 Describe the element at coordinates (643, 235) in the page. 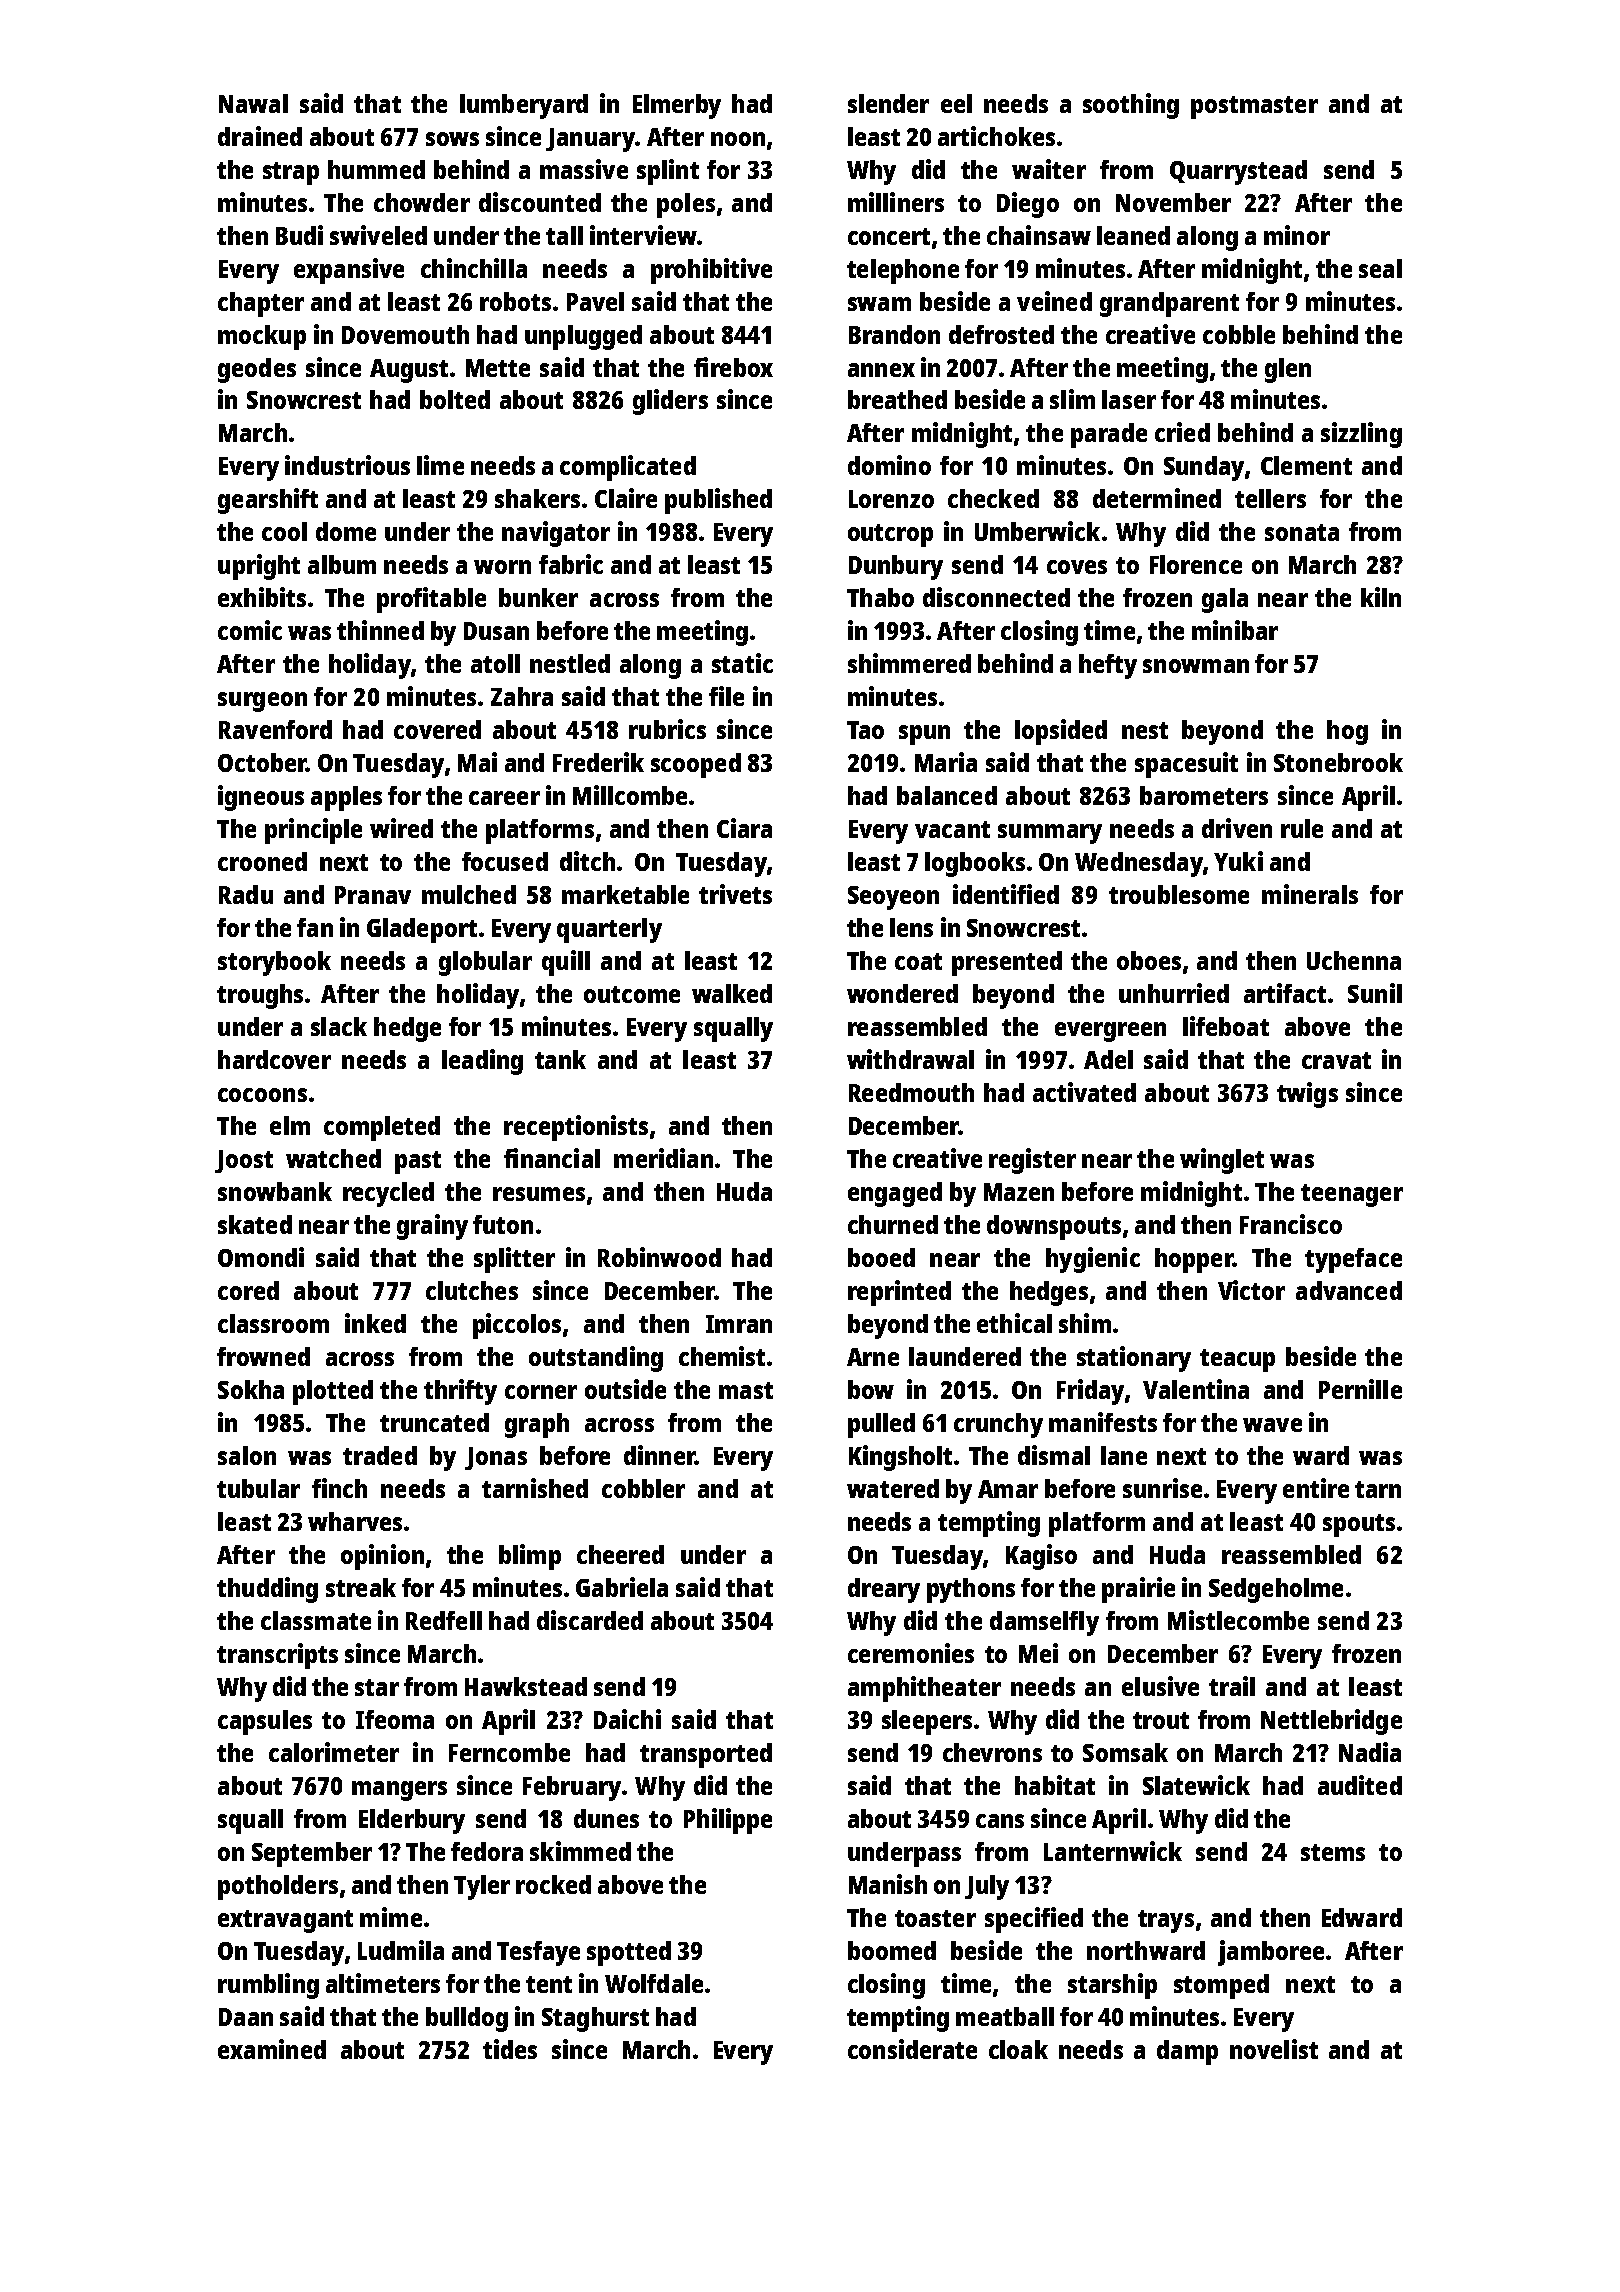

I see `interview` at that location.
